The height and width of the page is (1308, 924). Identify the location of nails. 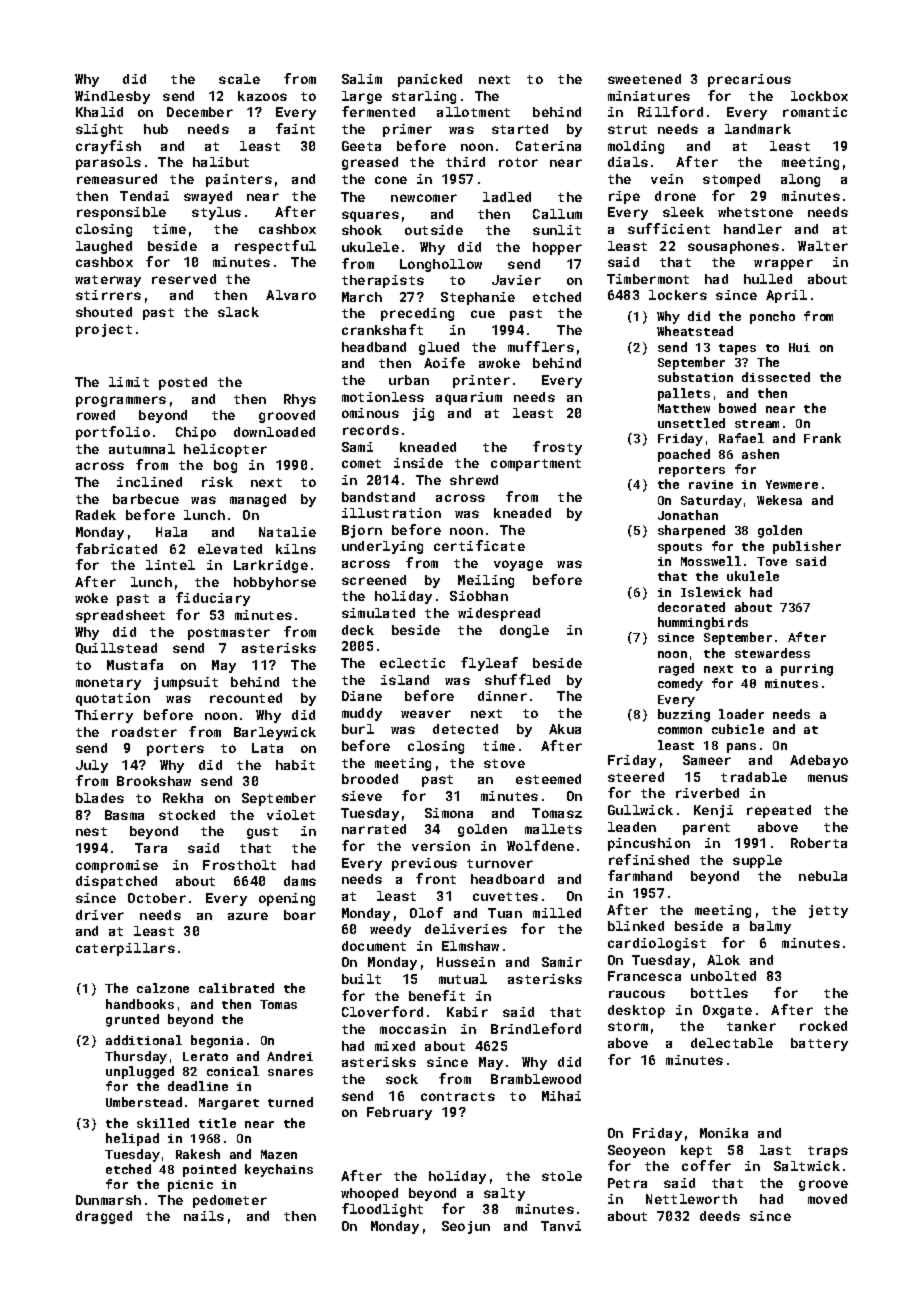
(204, 1216).
